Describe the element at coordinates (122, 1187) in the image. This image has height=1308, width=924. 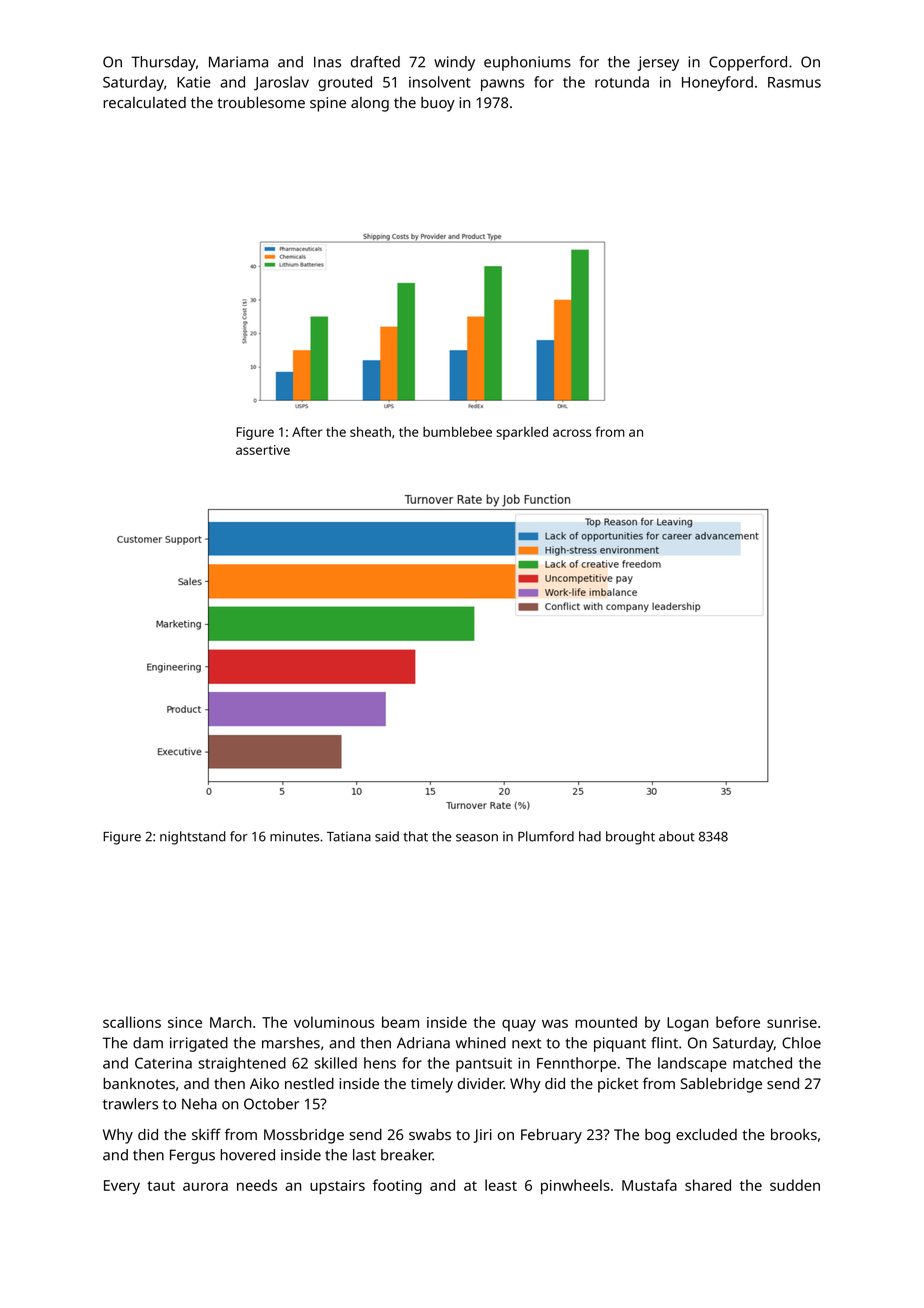
I see `Every` at that location.
